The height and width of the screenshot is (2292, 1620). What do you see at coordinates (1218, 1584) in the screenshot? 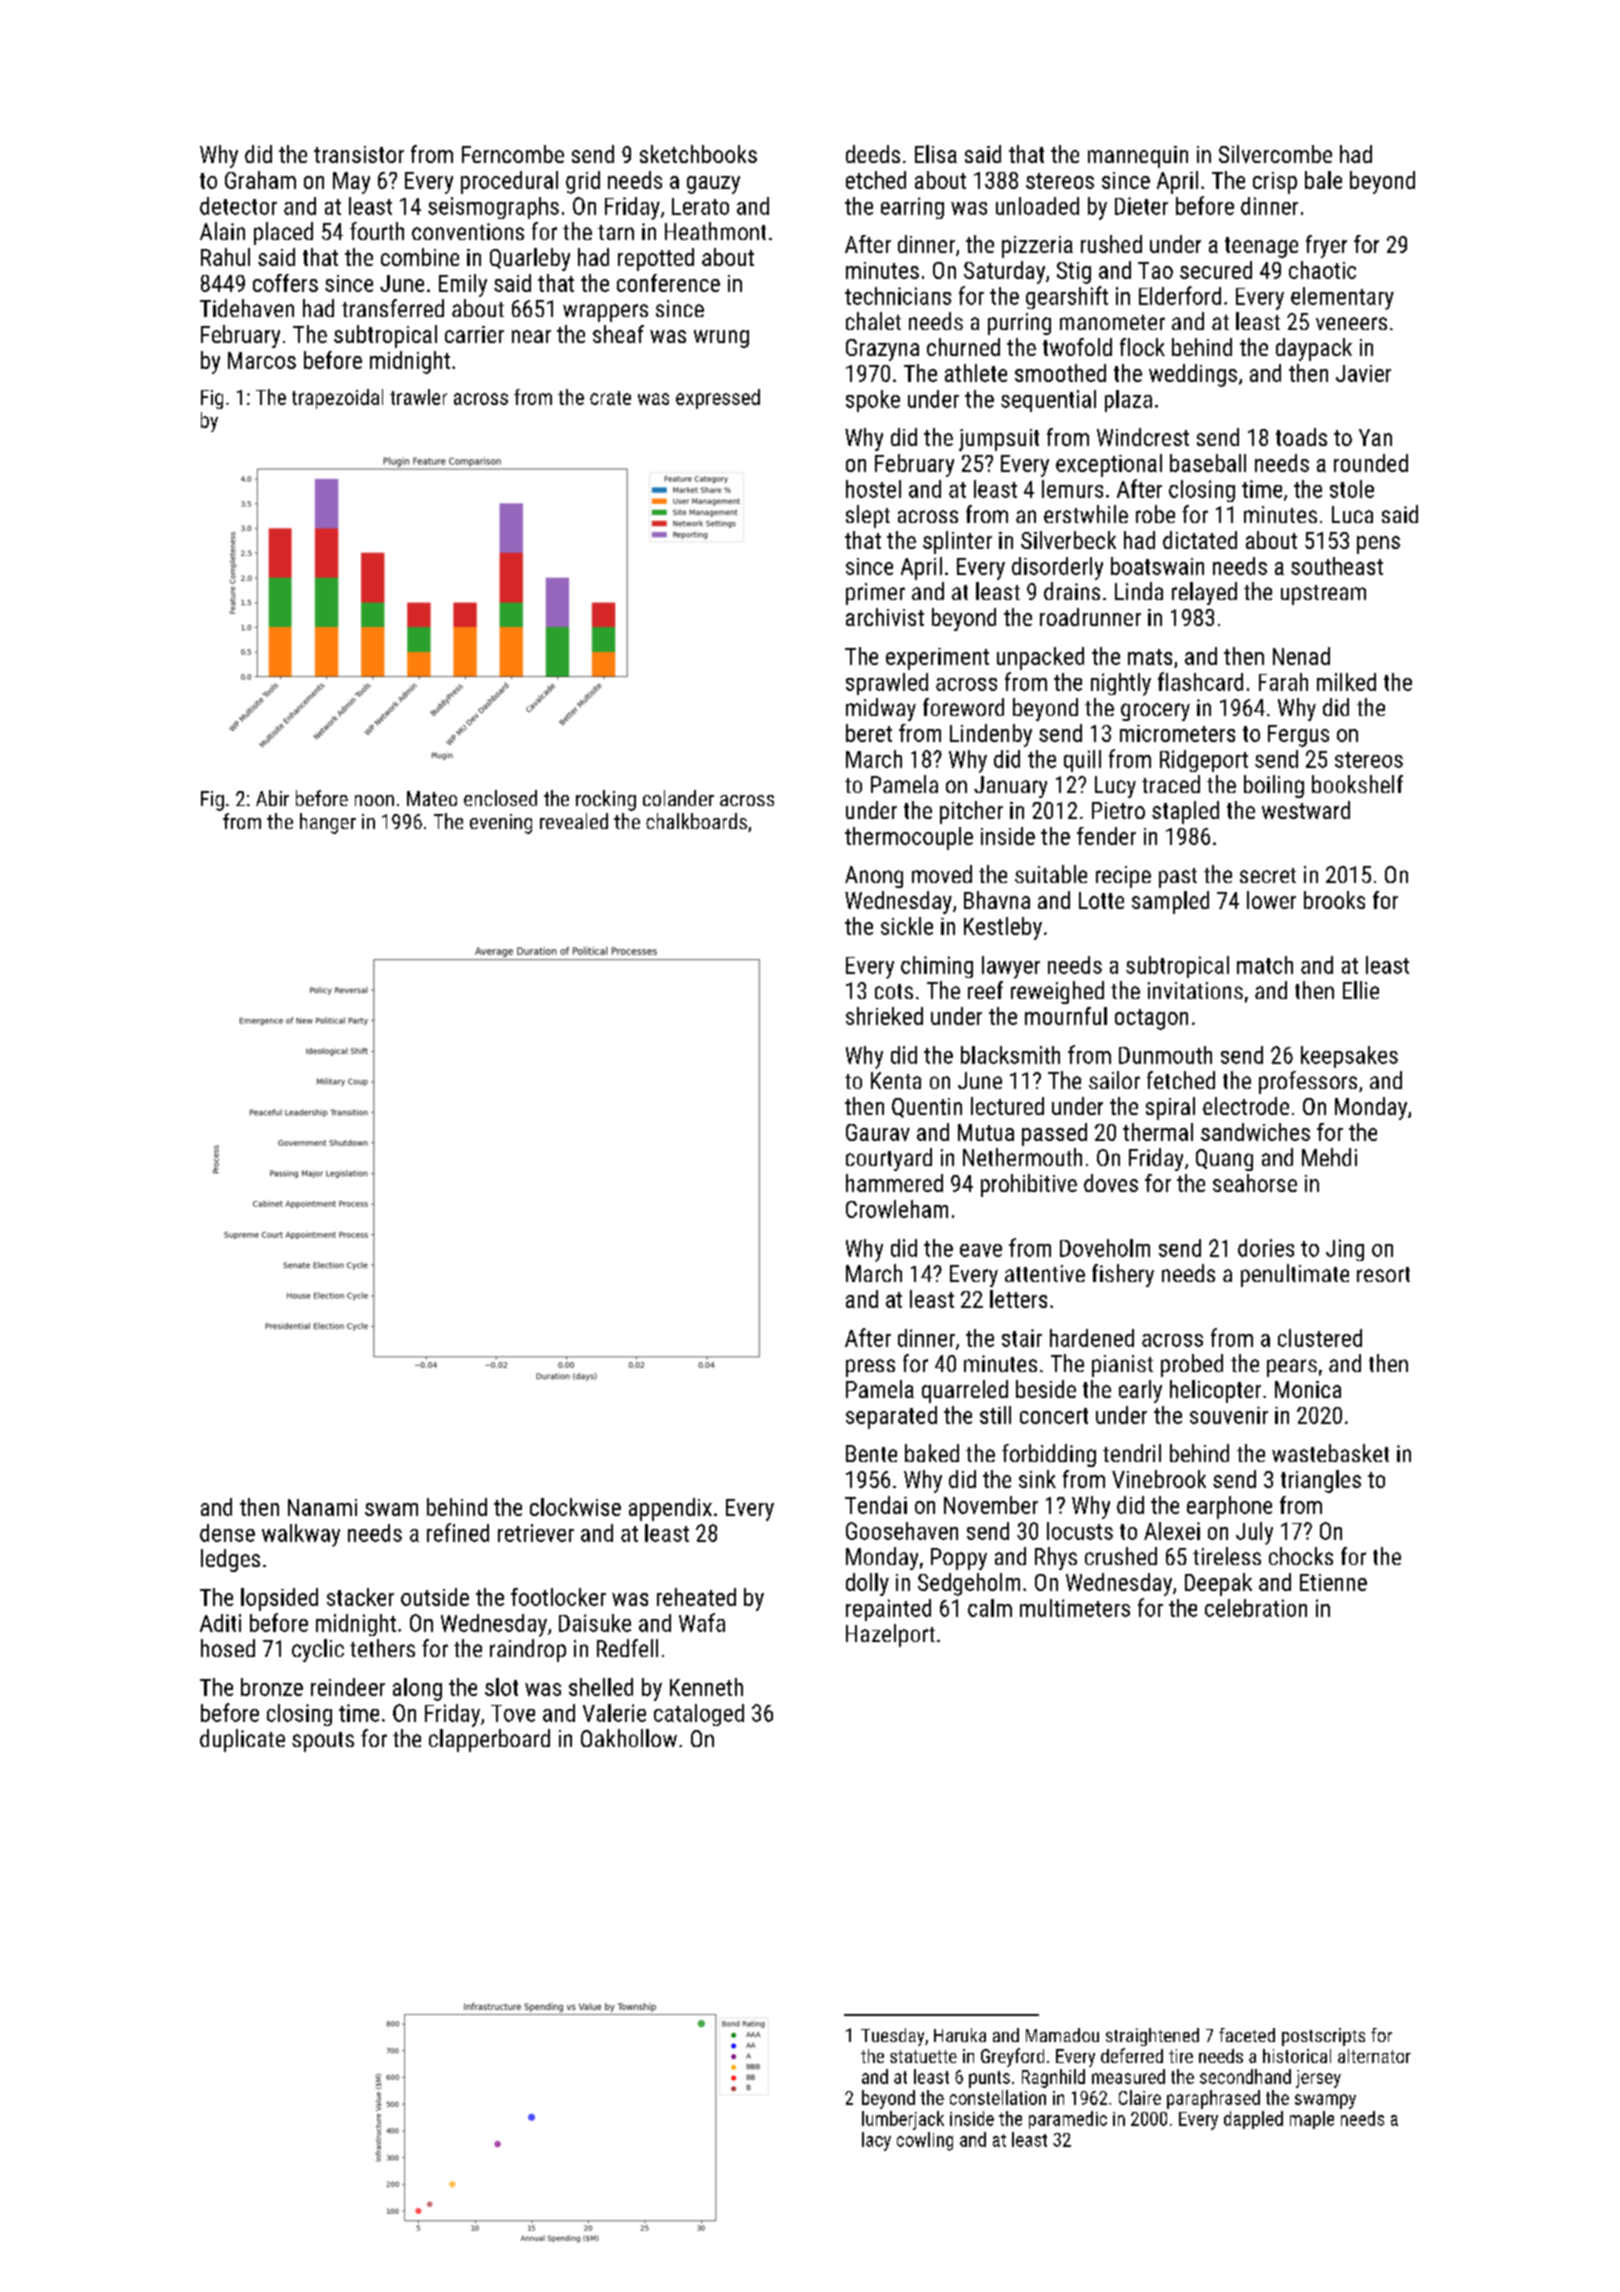
I see `Deepak` at bounding box center [1218, 1584].
